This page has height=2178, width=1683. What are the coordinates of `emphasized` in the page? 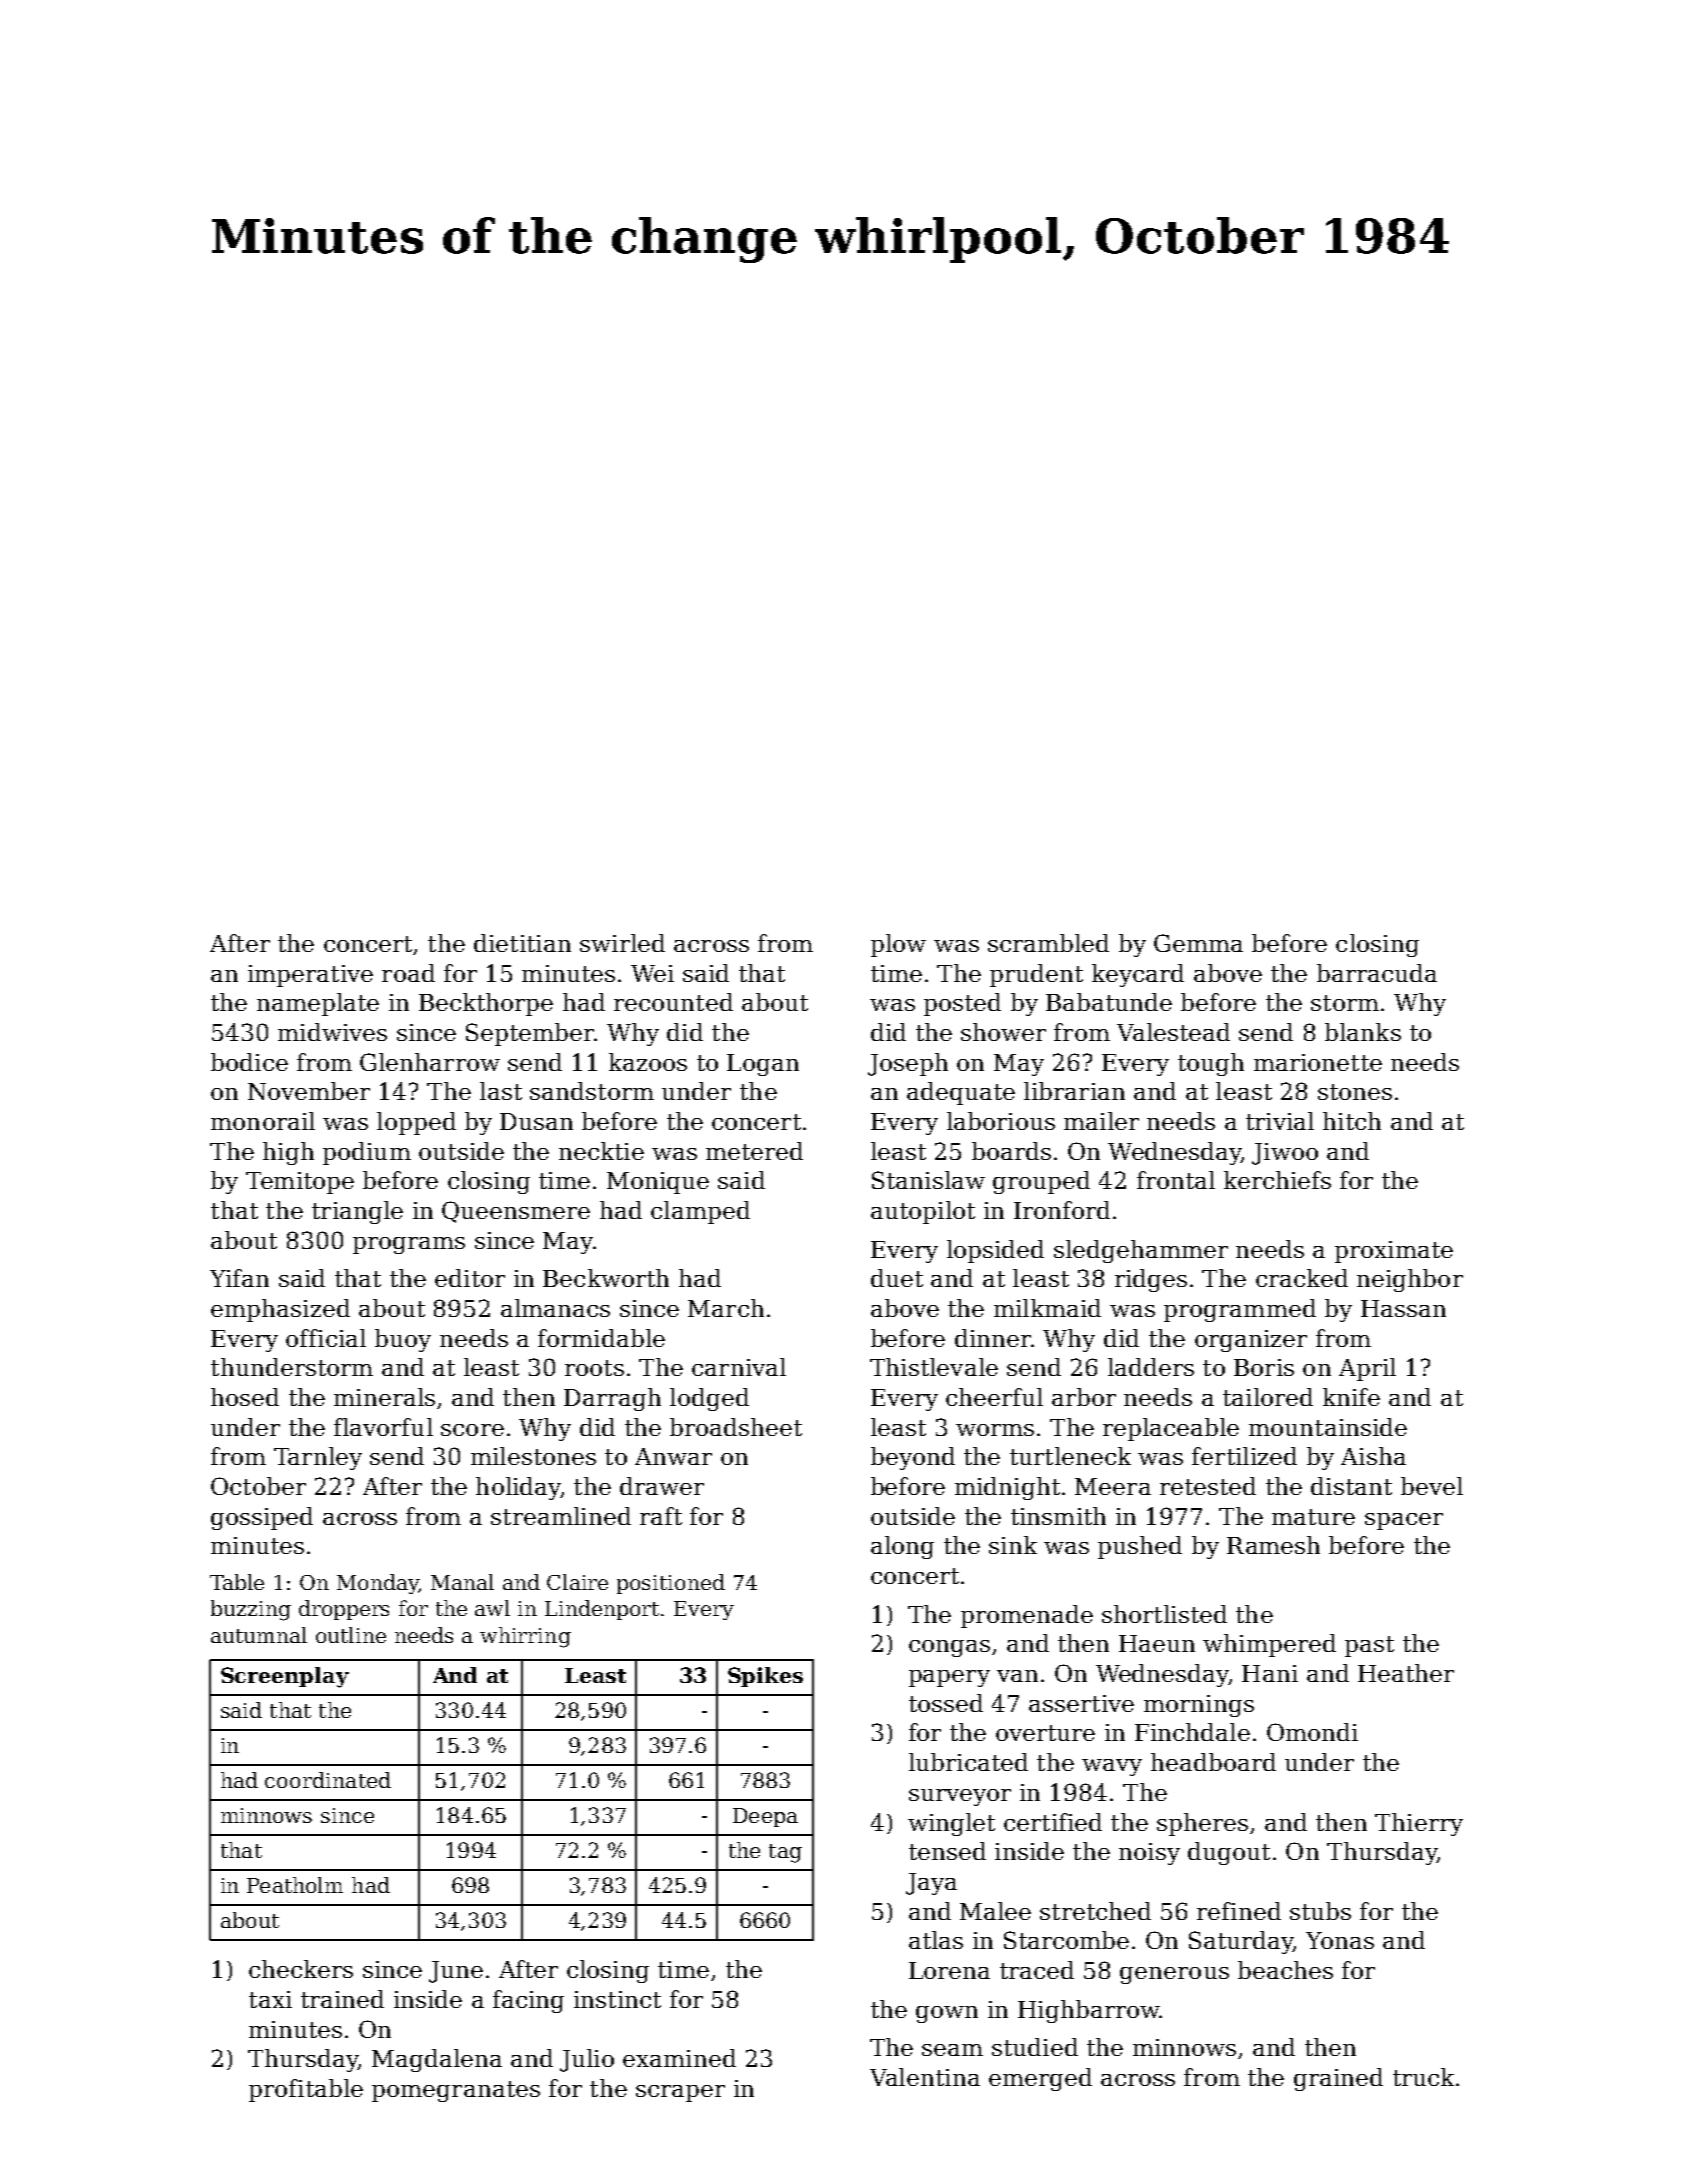 It's located at (280, 1310).
